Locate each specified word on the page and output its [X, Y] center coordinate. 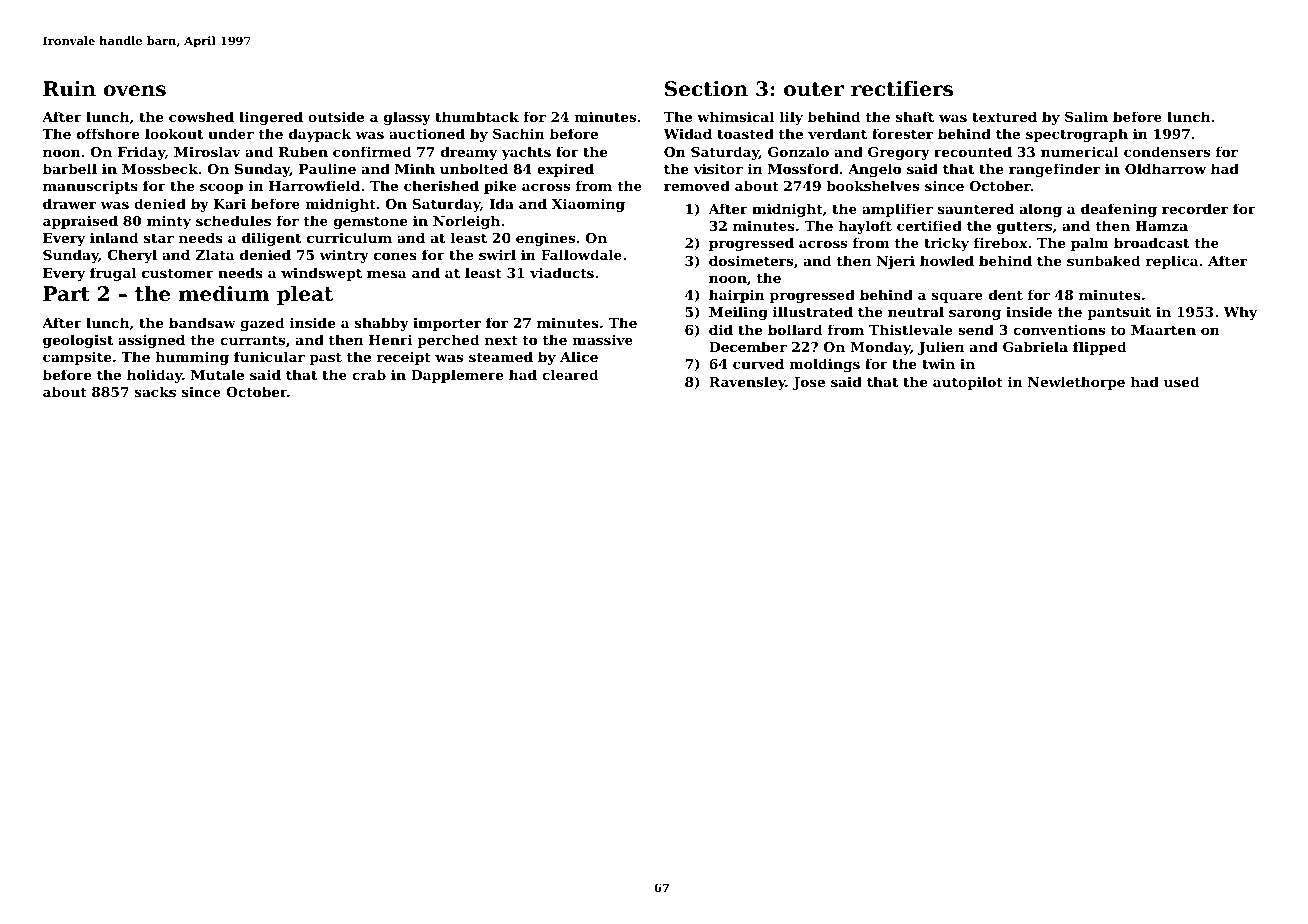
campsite [77, 358]
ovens [135, 91]
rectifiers [902, 89]
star [159, 238]
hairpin [737, 296]
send [976, 329]
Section [706, 89]
